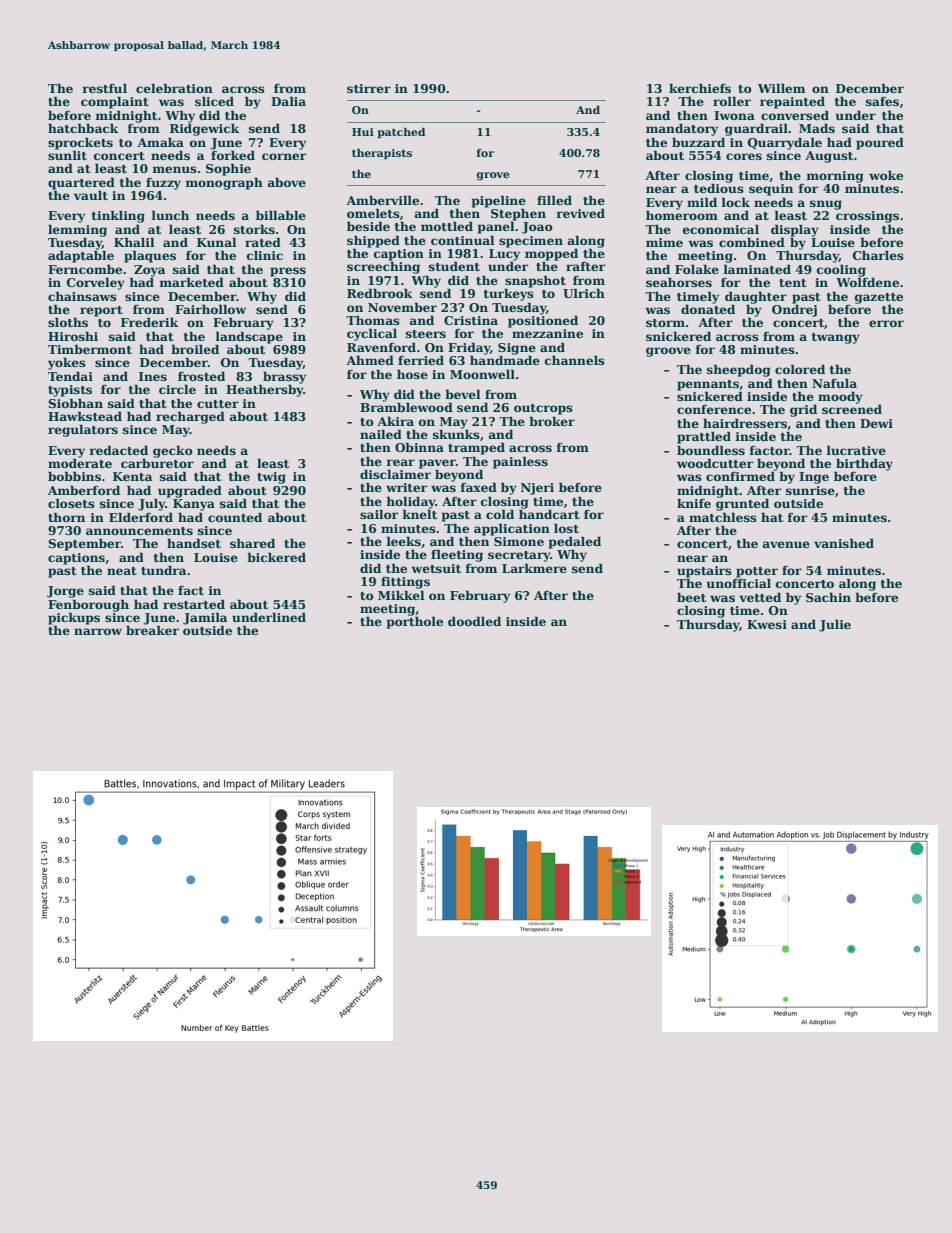 The width and height of the document is (952, 1233). I want to click on celebration, so click(174, 88).
